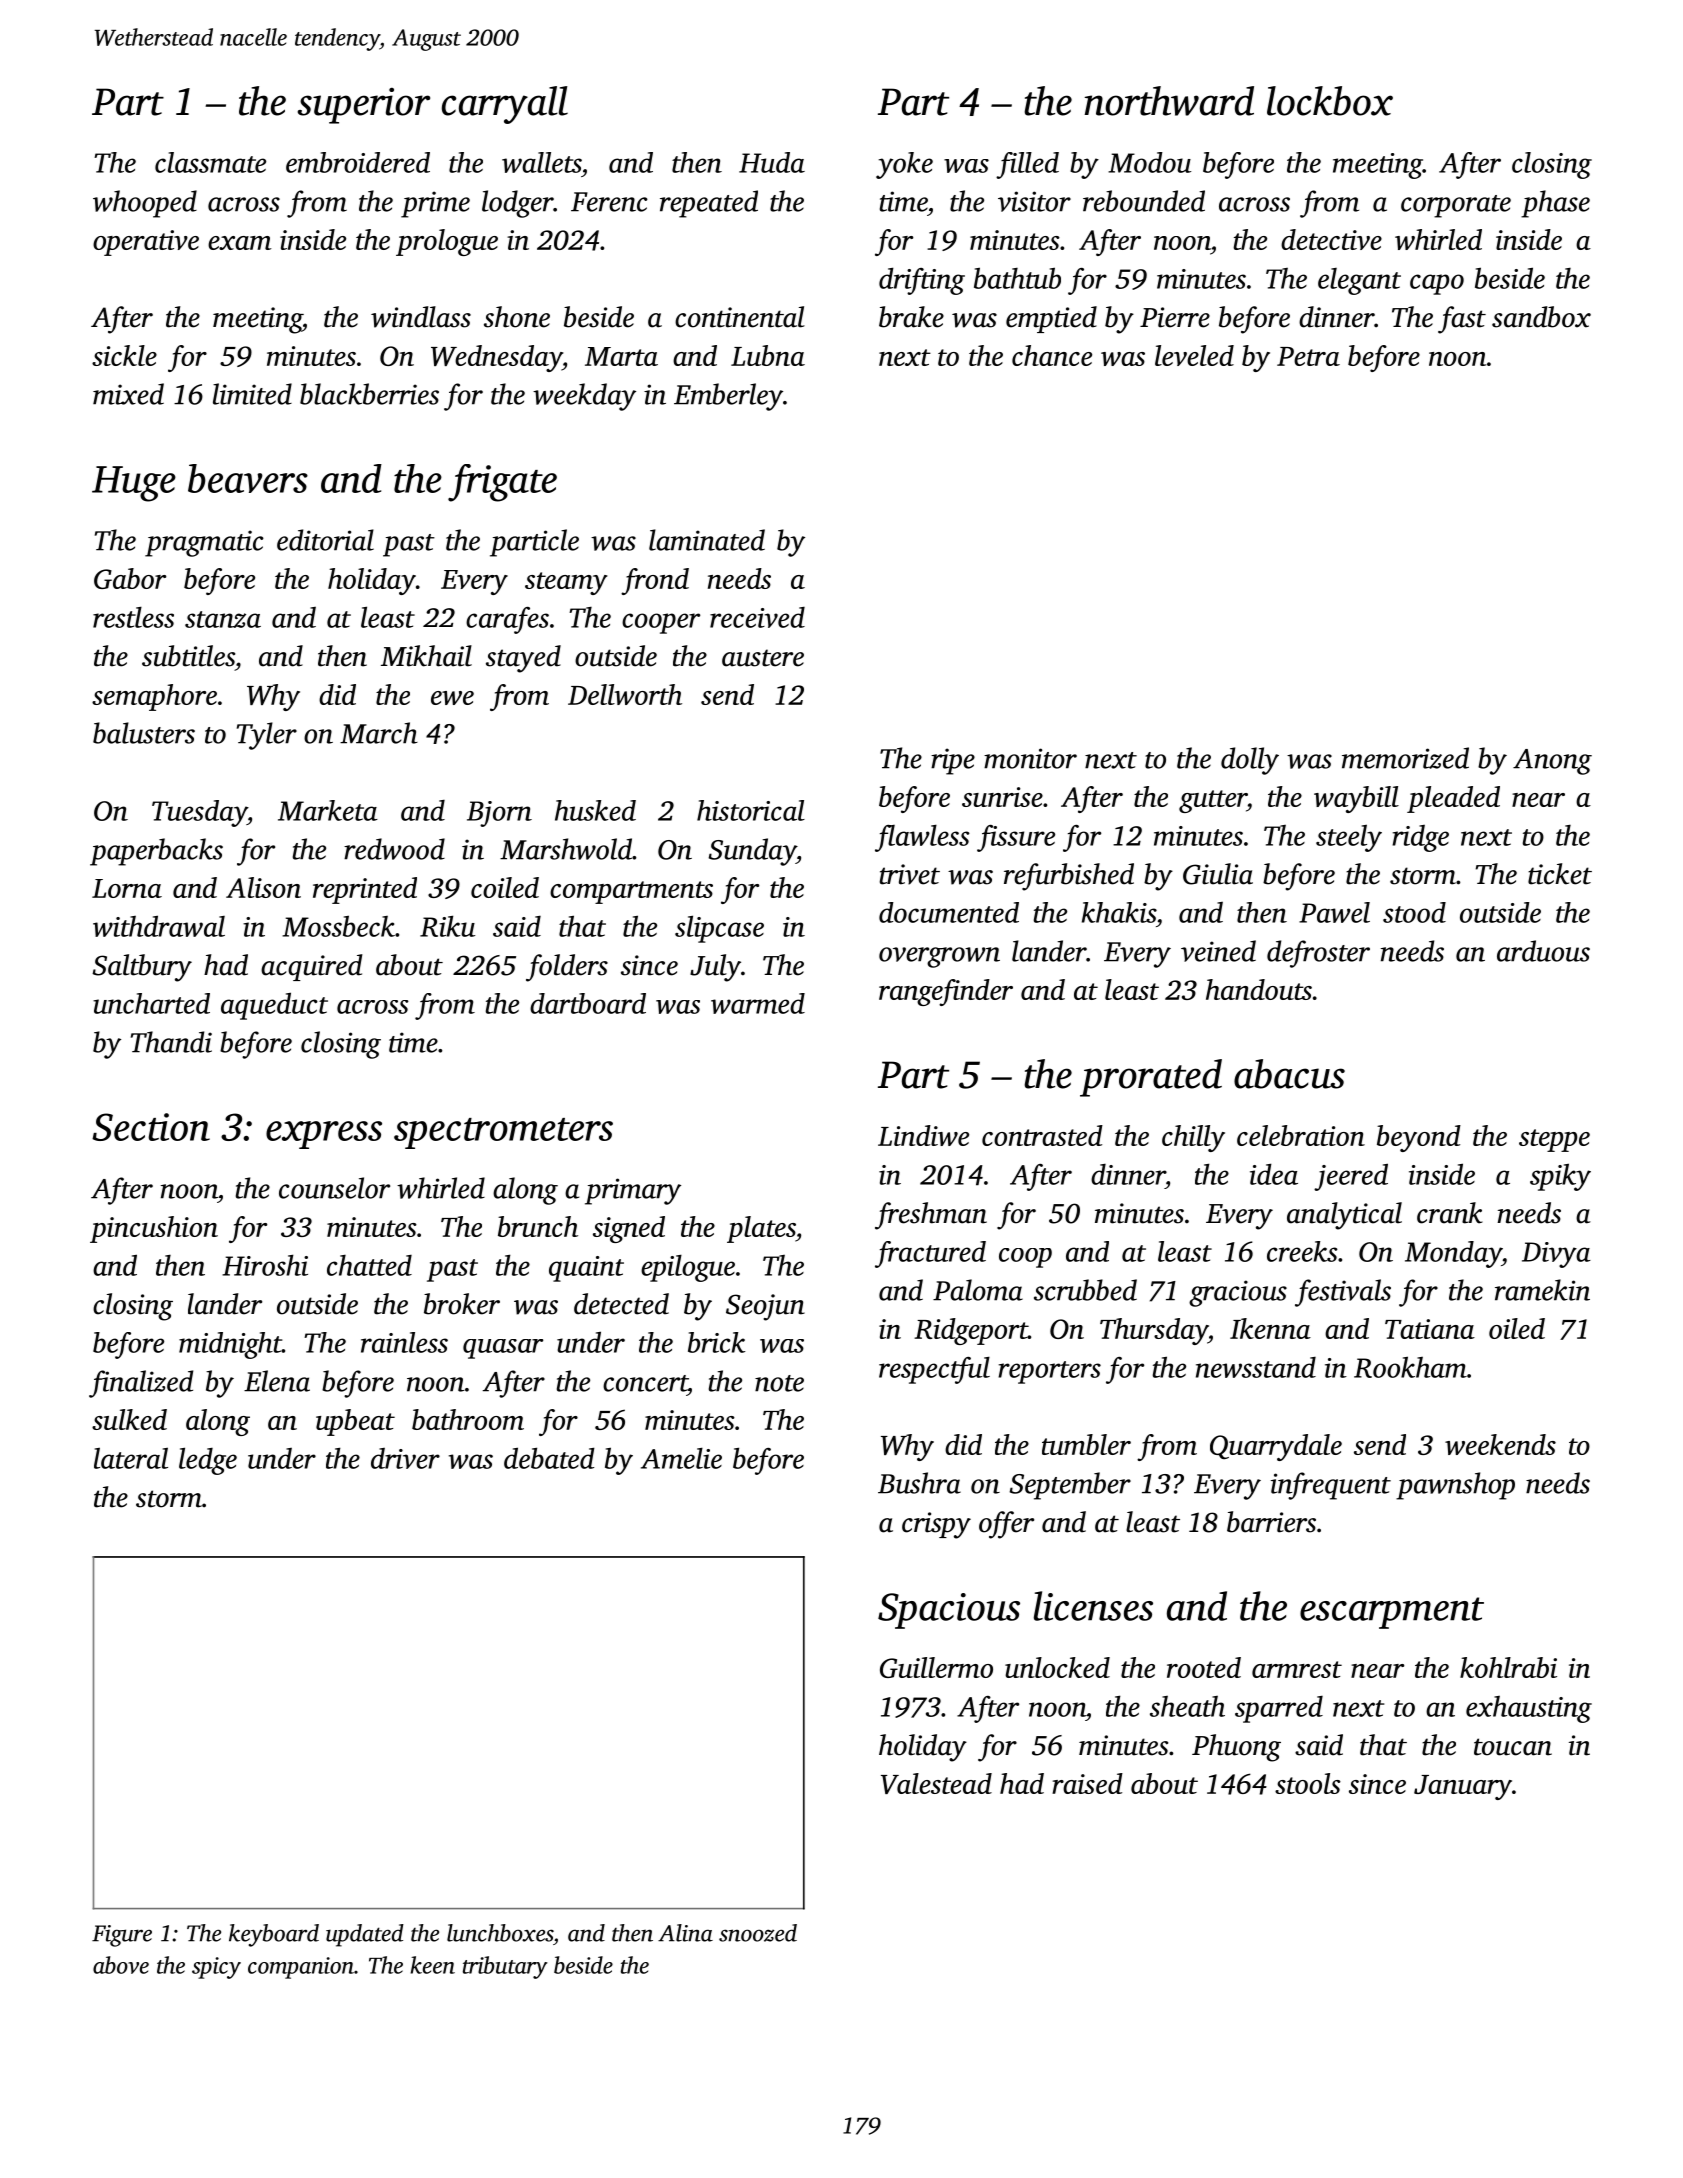 The height and width of the image is (2178, 1683). What do you see at coordinates (779, 1383) in the image?
I see `note` at bounding box center [779, 1383].
